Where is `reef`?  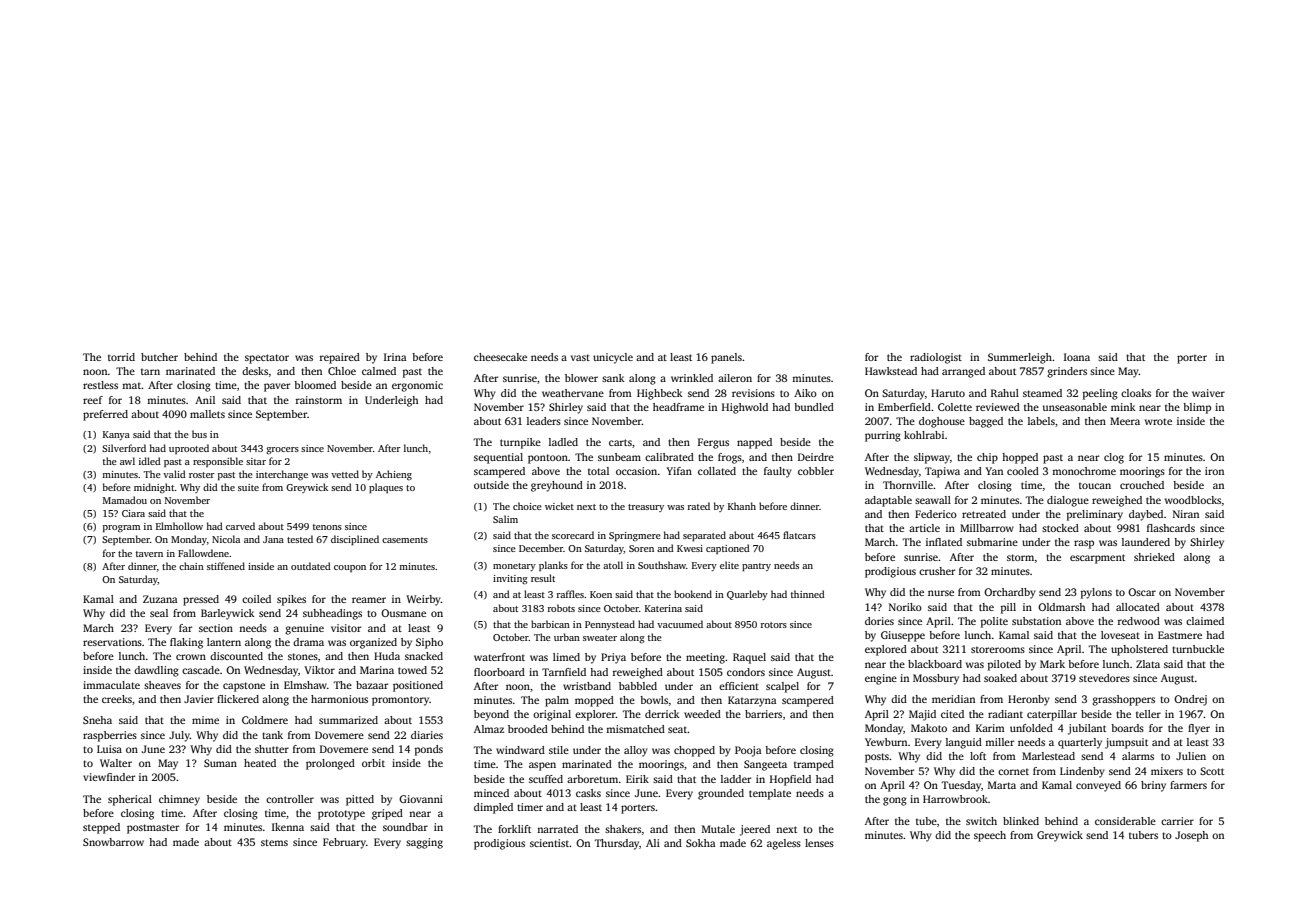 reef is located at coordinates (93, 400).
